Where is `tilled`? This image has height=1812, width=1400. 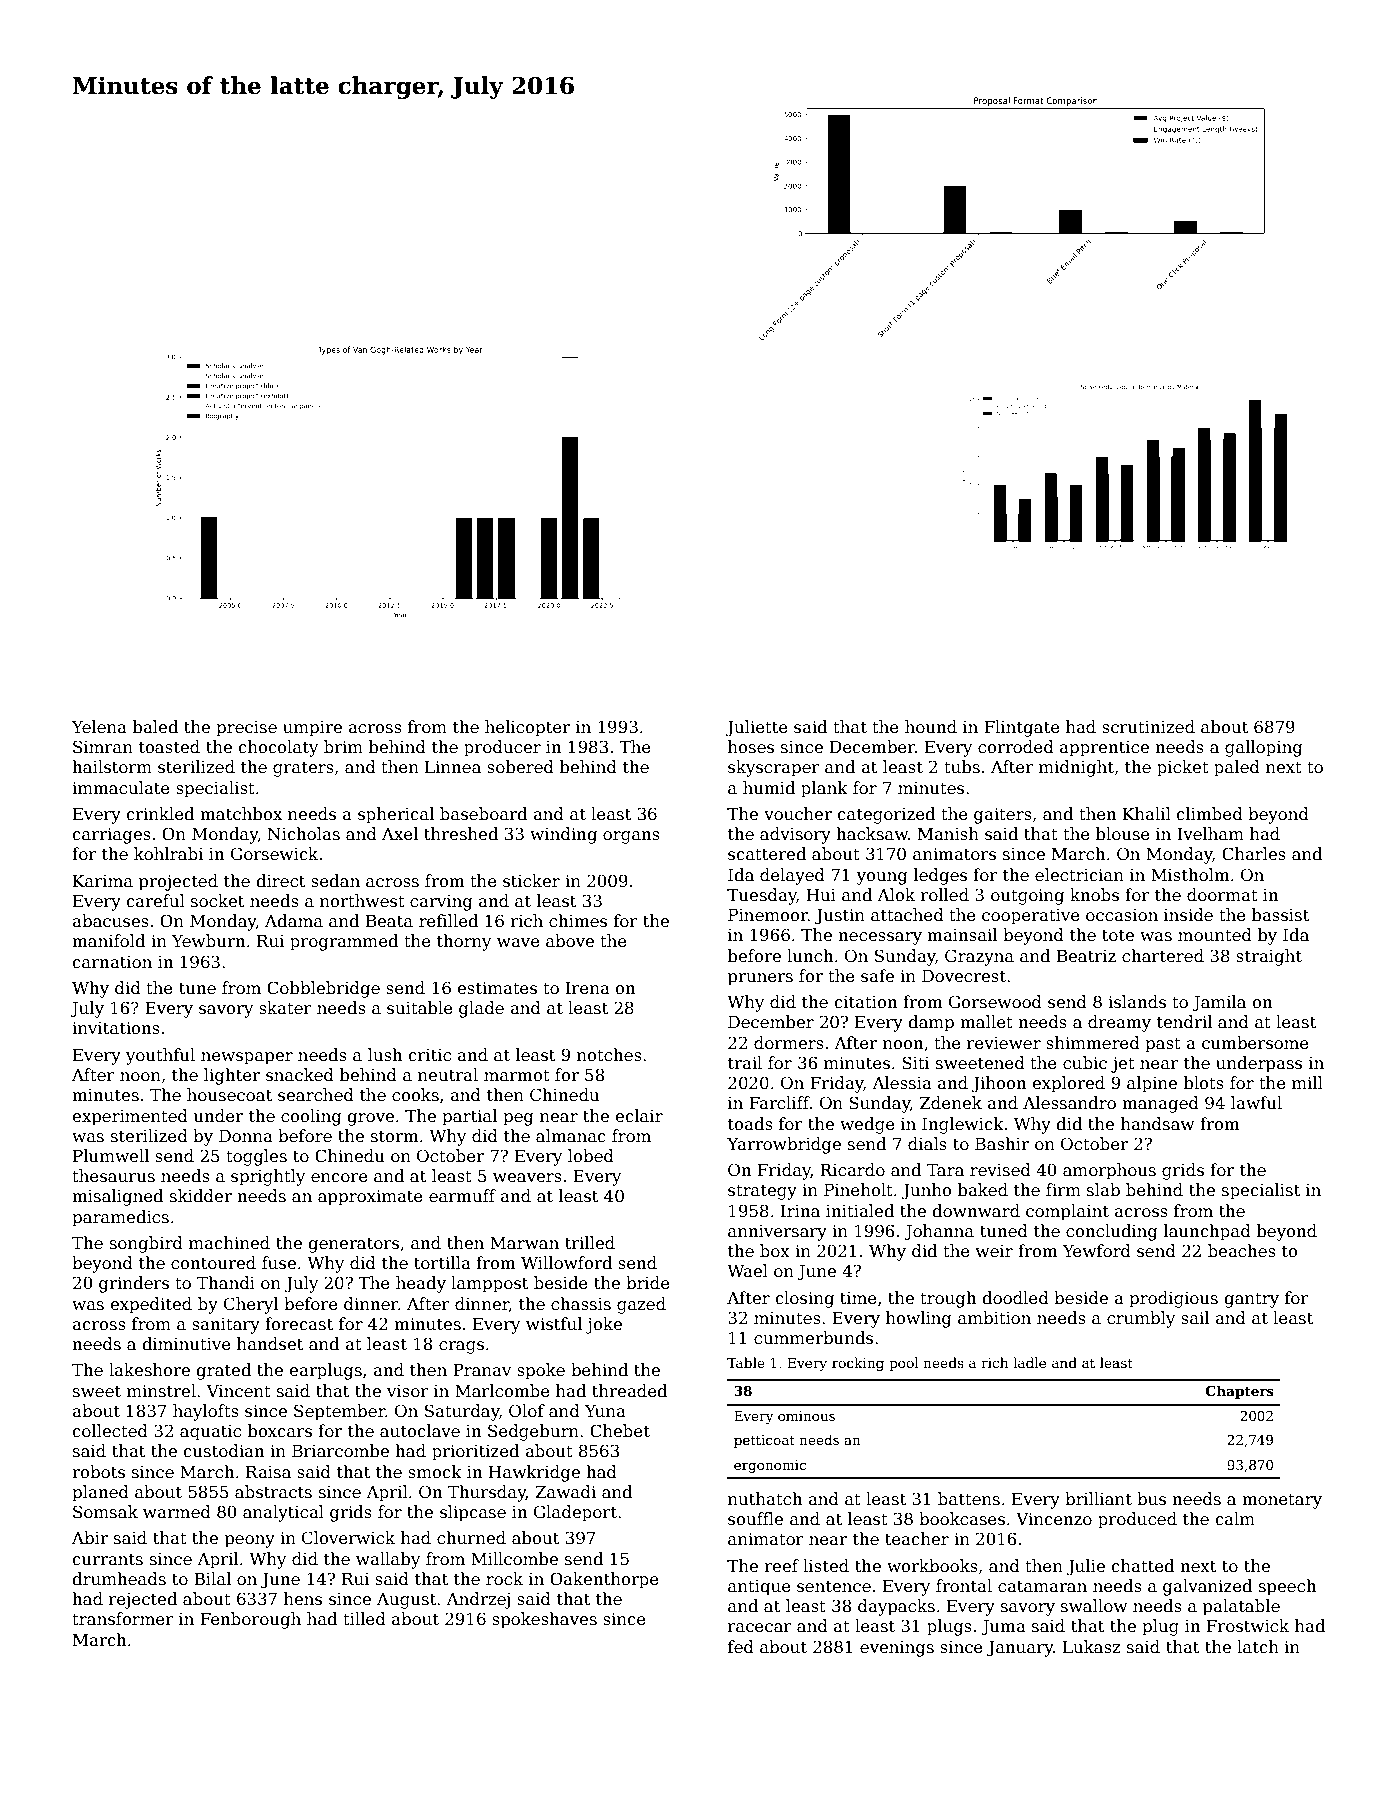
tilled is located at coordinates (364, 1619).
